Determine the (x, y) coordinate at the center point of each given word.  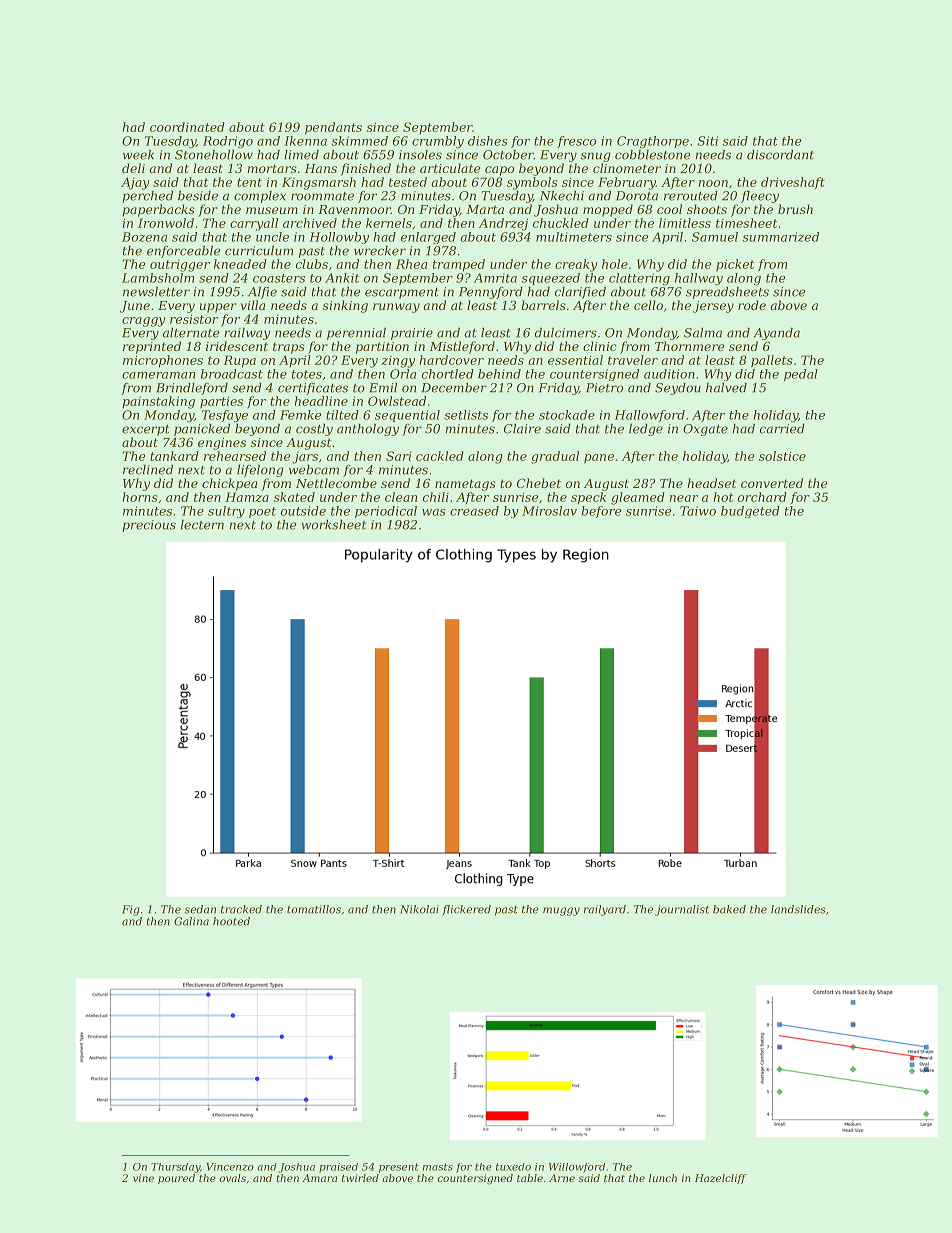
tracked (241, 909)
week (138, 155)
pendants (333, 128)
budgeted (750, 512)
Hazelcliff (721, 1179)
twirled (360, 1178)
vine (143, 1178)
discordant (780, 155)
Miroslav (549, 511)
